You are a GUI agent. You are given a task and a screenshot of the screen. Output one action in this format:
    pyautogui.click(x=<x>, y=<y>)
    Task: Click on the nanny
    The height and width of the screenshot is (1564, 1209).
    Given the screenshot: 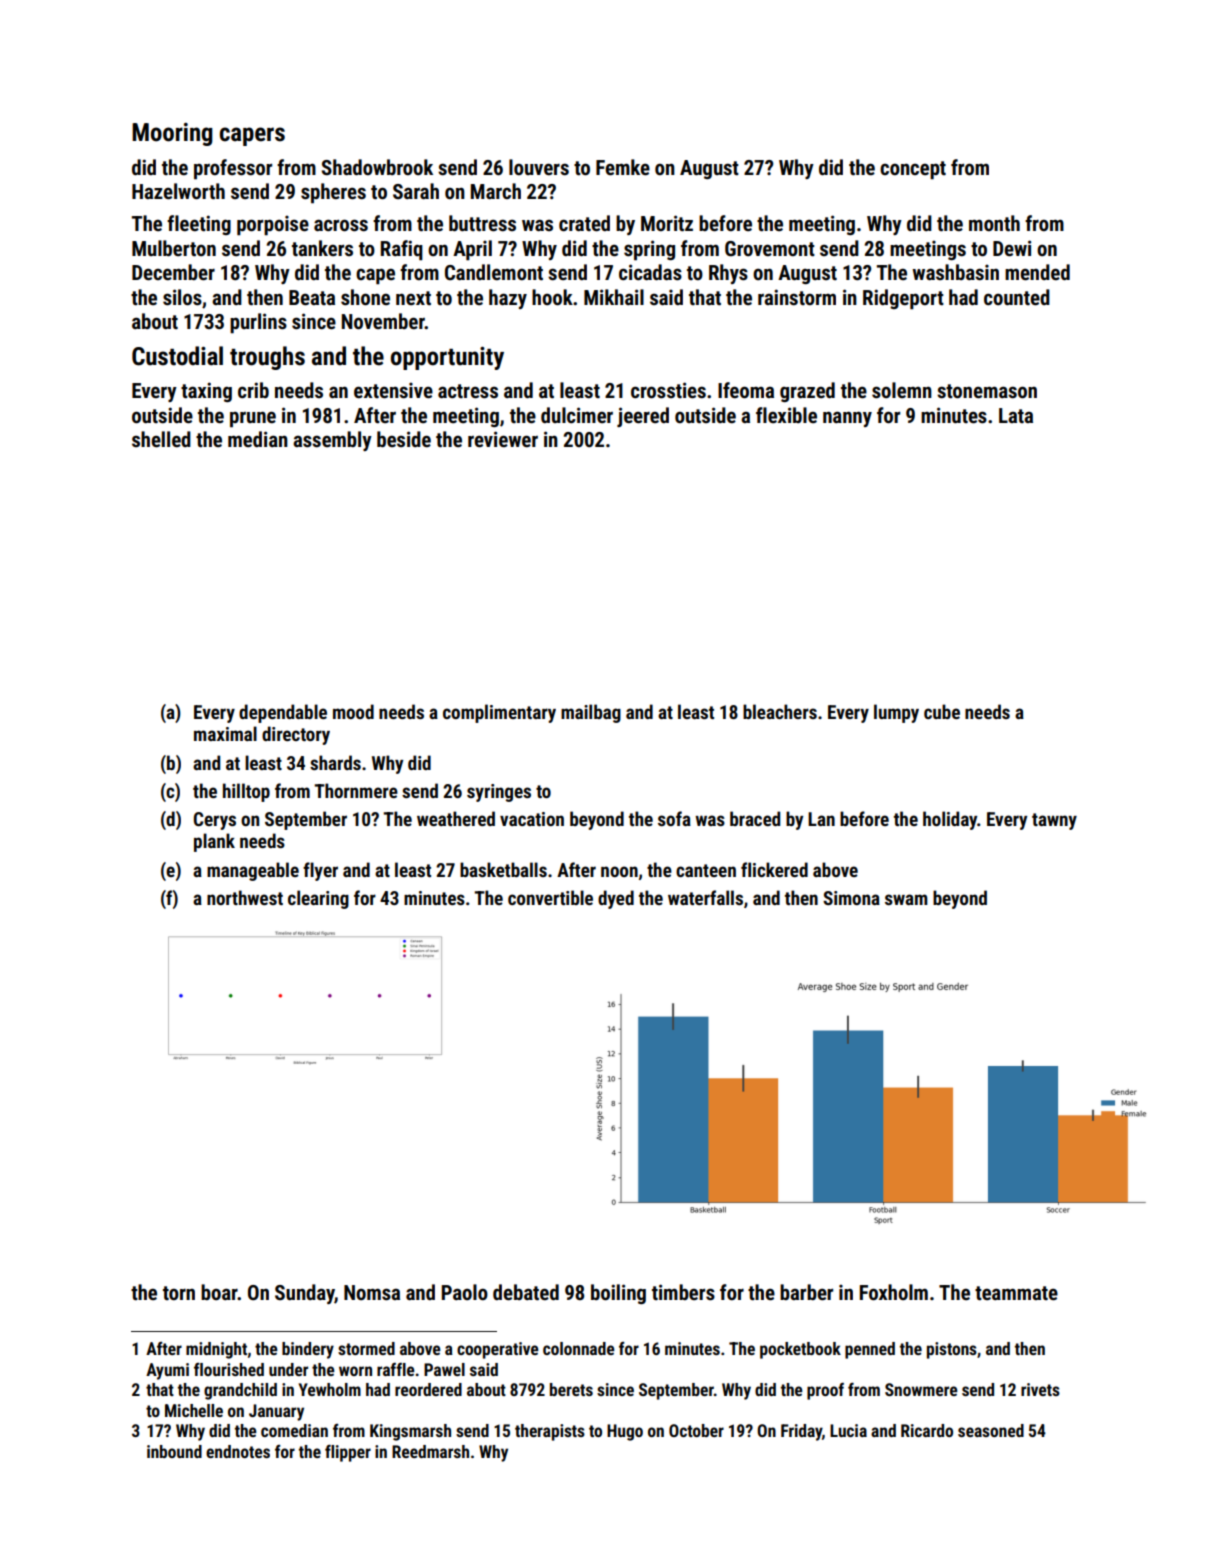 What is the action you would take?
    pyautogui.click(x=847, y=419)
